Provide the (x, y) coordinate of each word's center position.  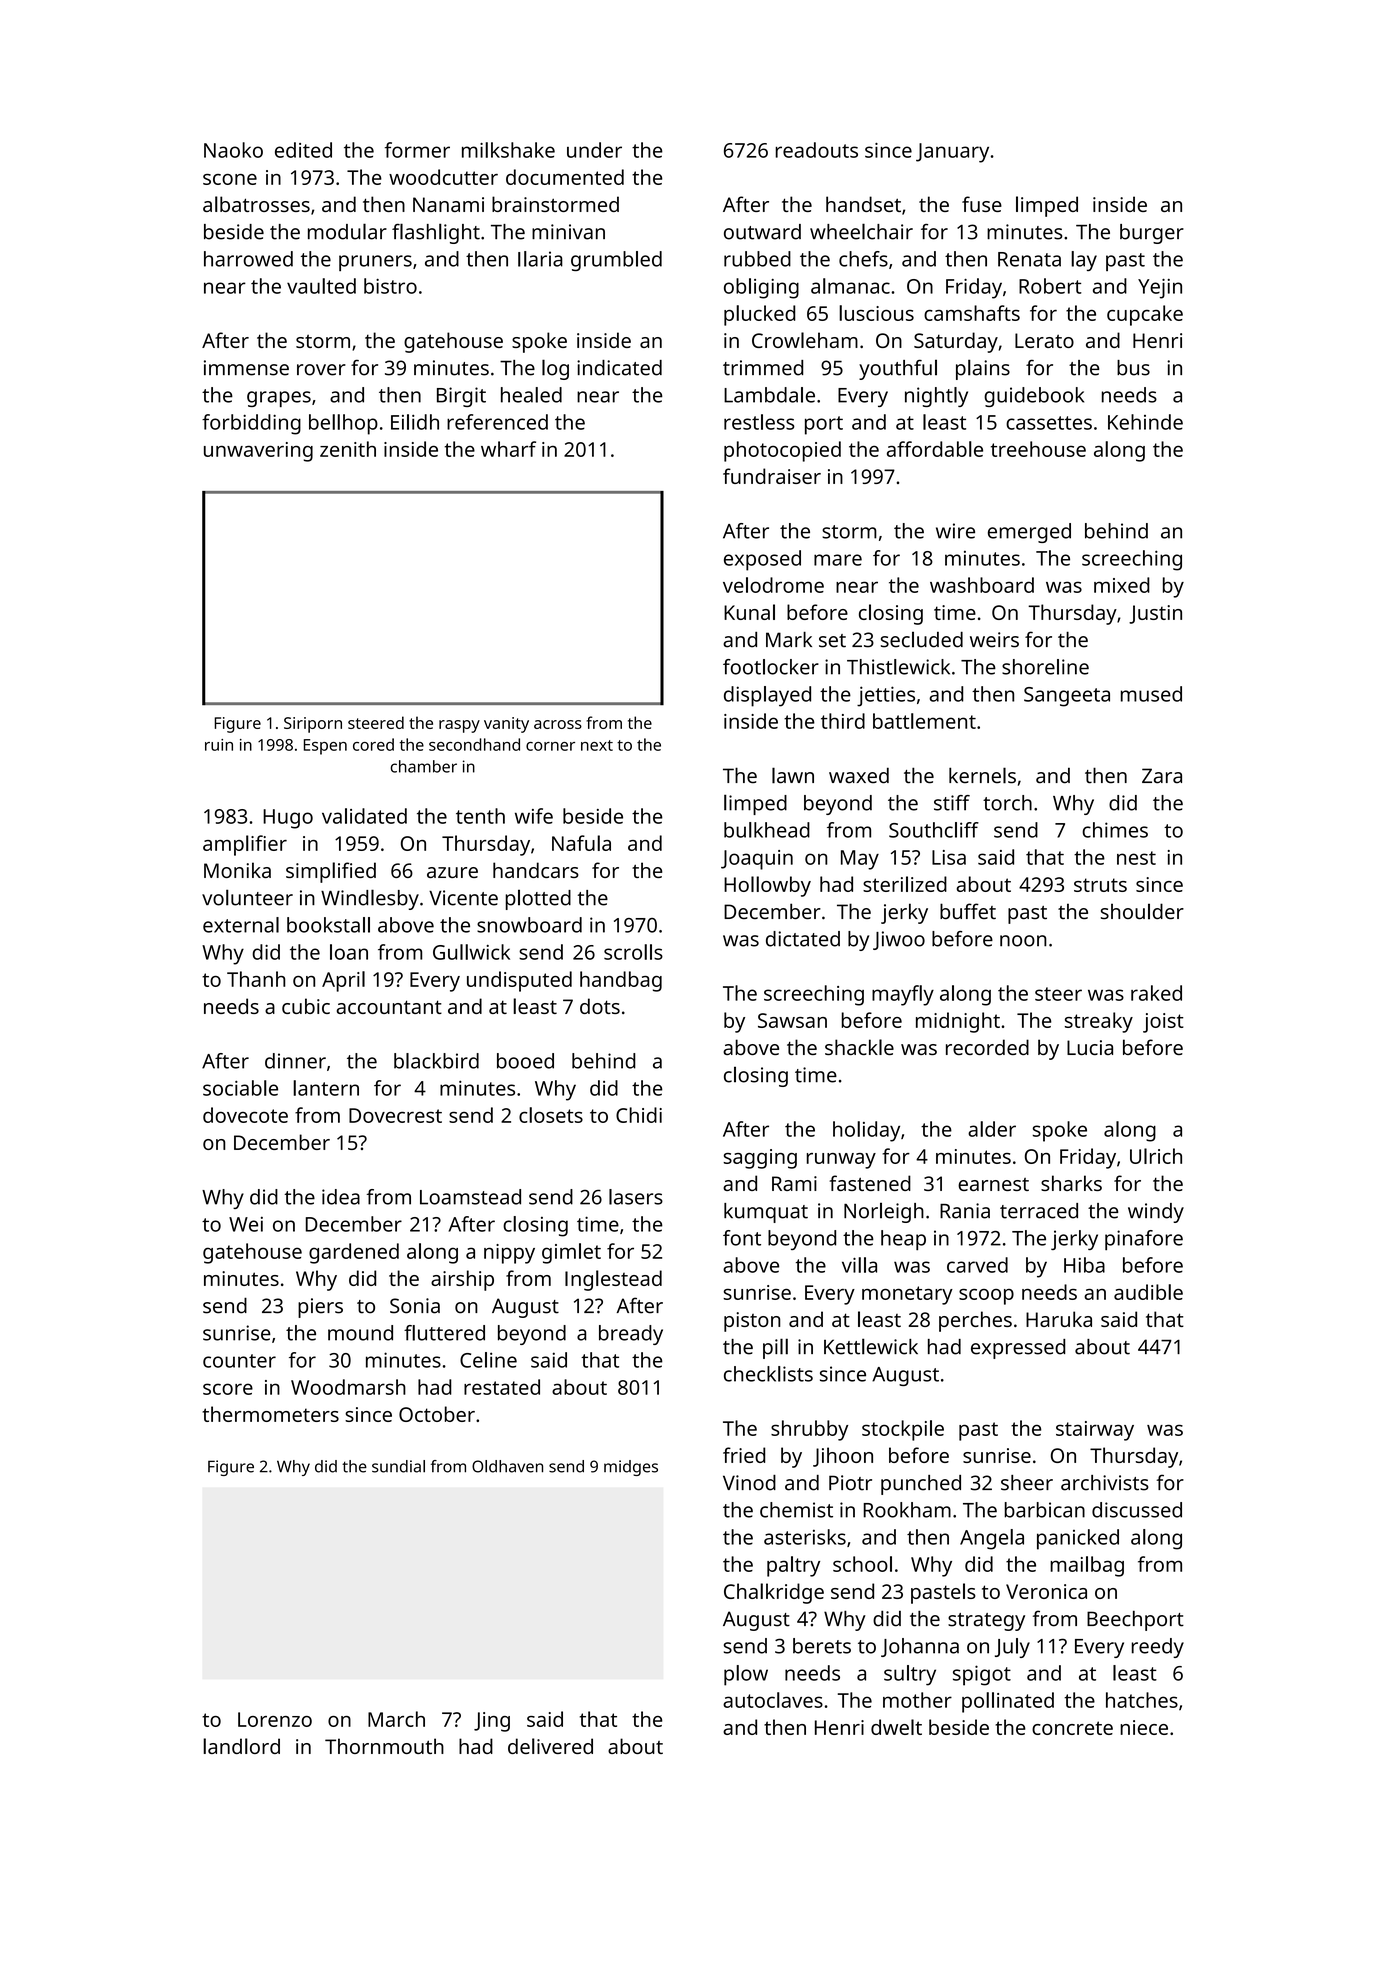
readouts (817, 150)
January (952, 153)
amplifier (245, 845)
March (396, 1719)
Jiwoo (899, 940)
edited (303, 150)
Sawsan (792, 1020)
